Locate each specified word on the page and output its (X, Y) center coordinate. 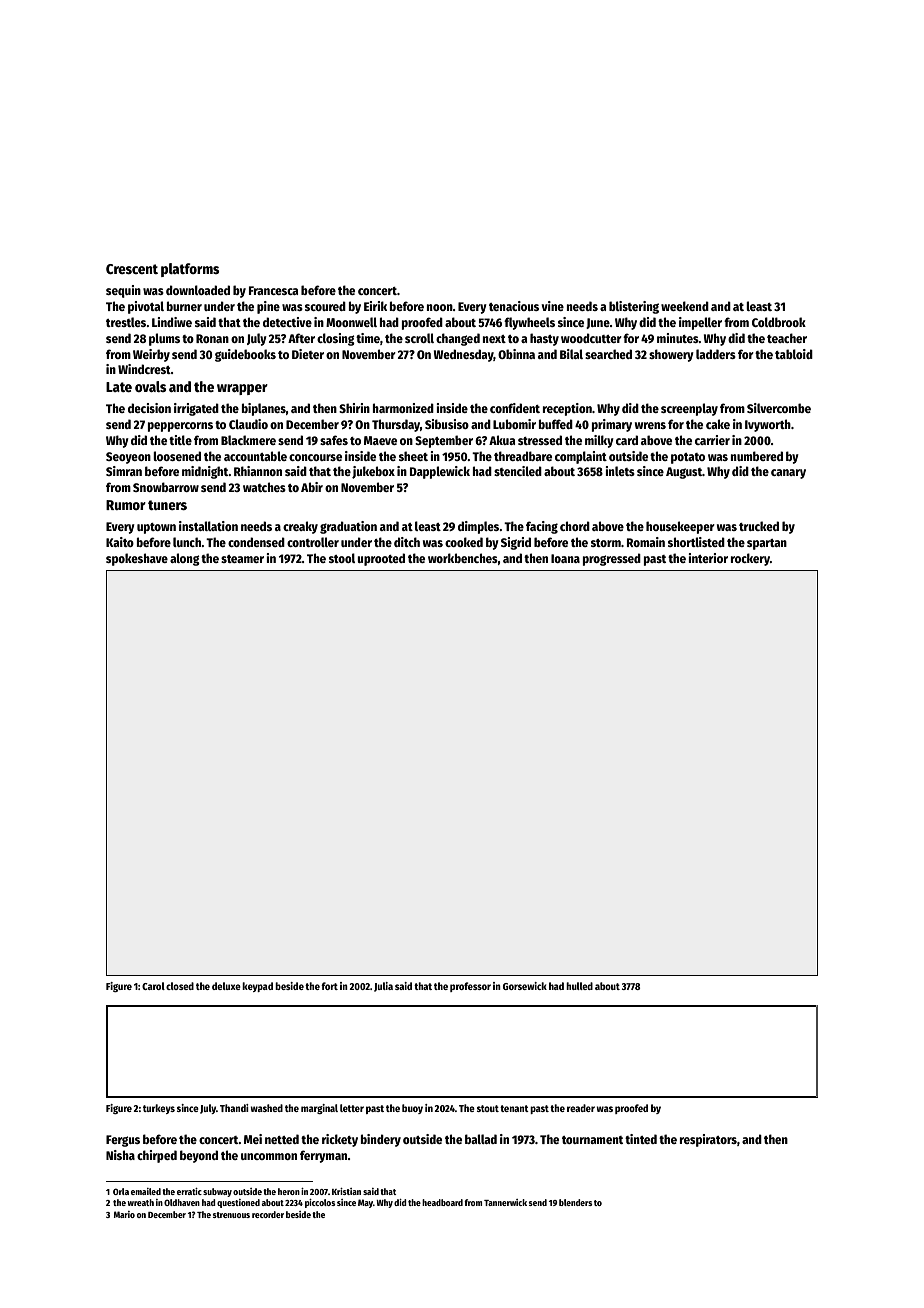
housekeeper (680, 527)
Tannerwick (505, 1202)
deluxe (226, 986)
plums (164, 339)
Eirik (375, 306)
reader (581, 1108)
